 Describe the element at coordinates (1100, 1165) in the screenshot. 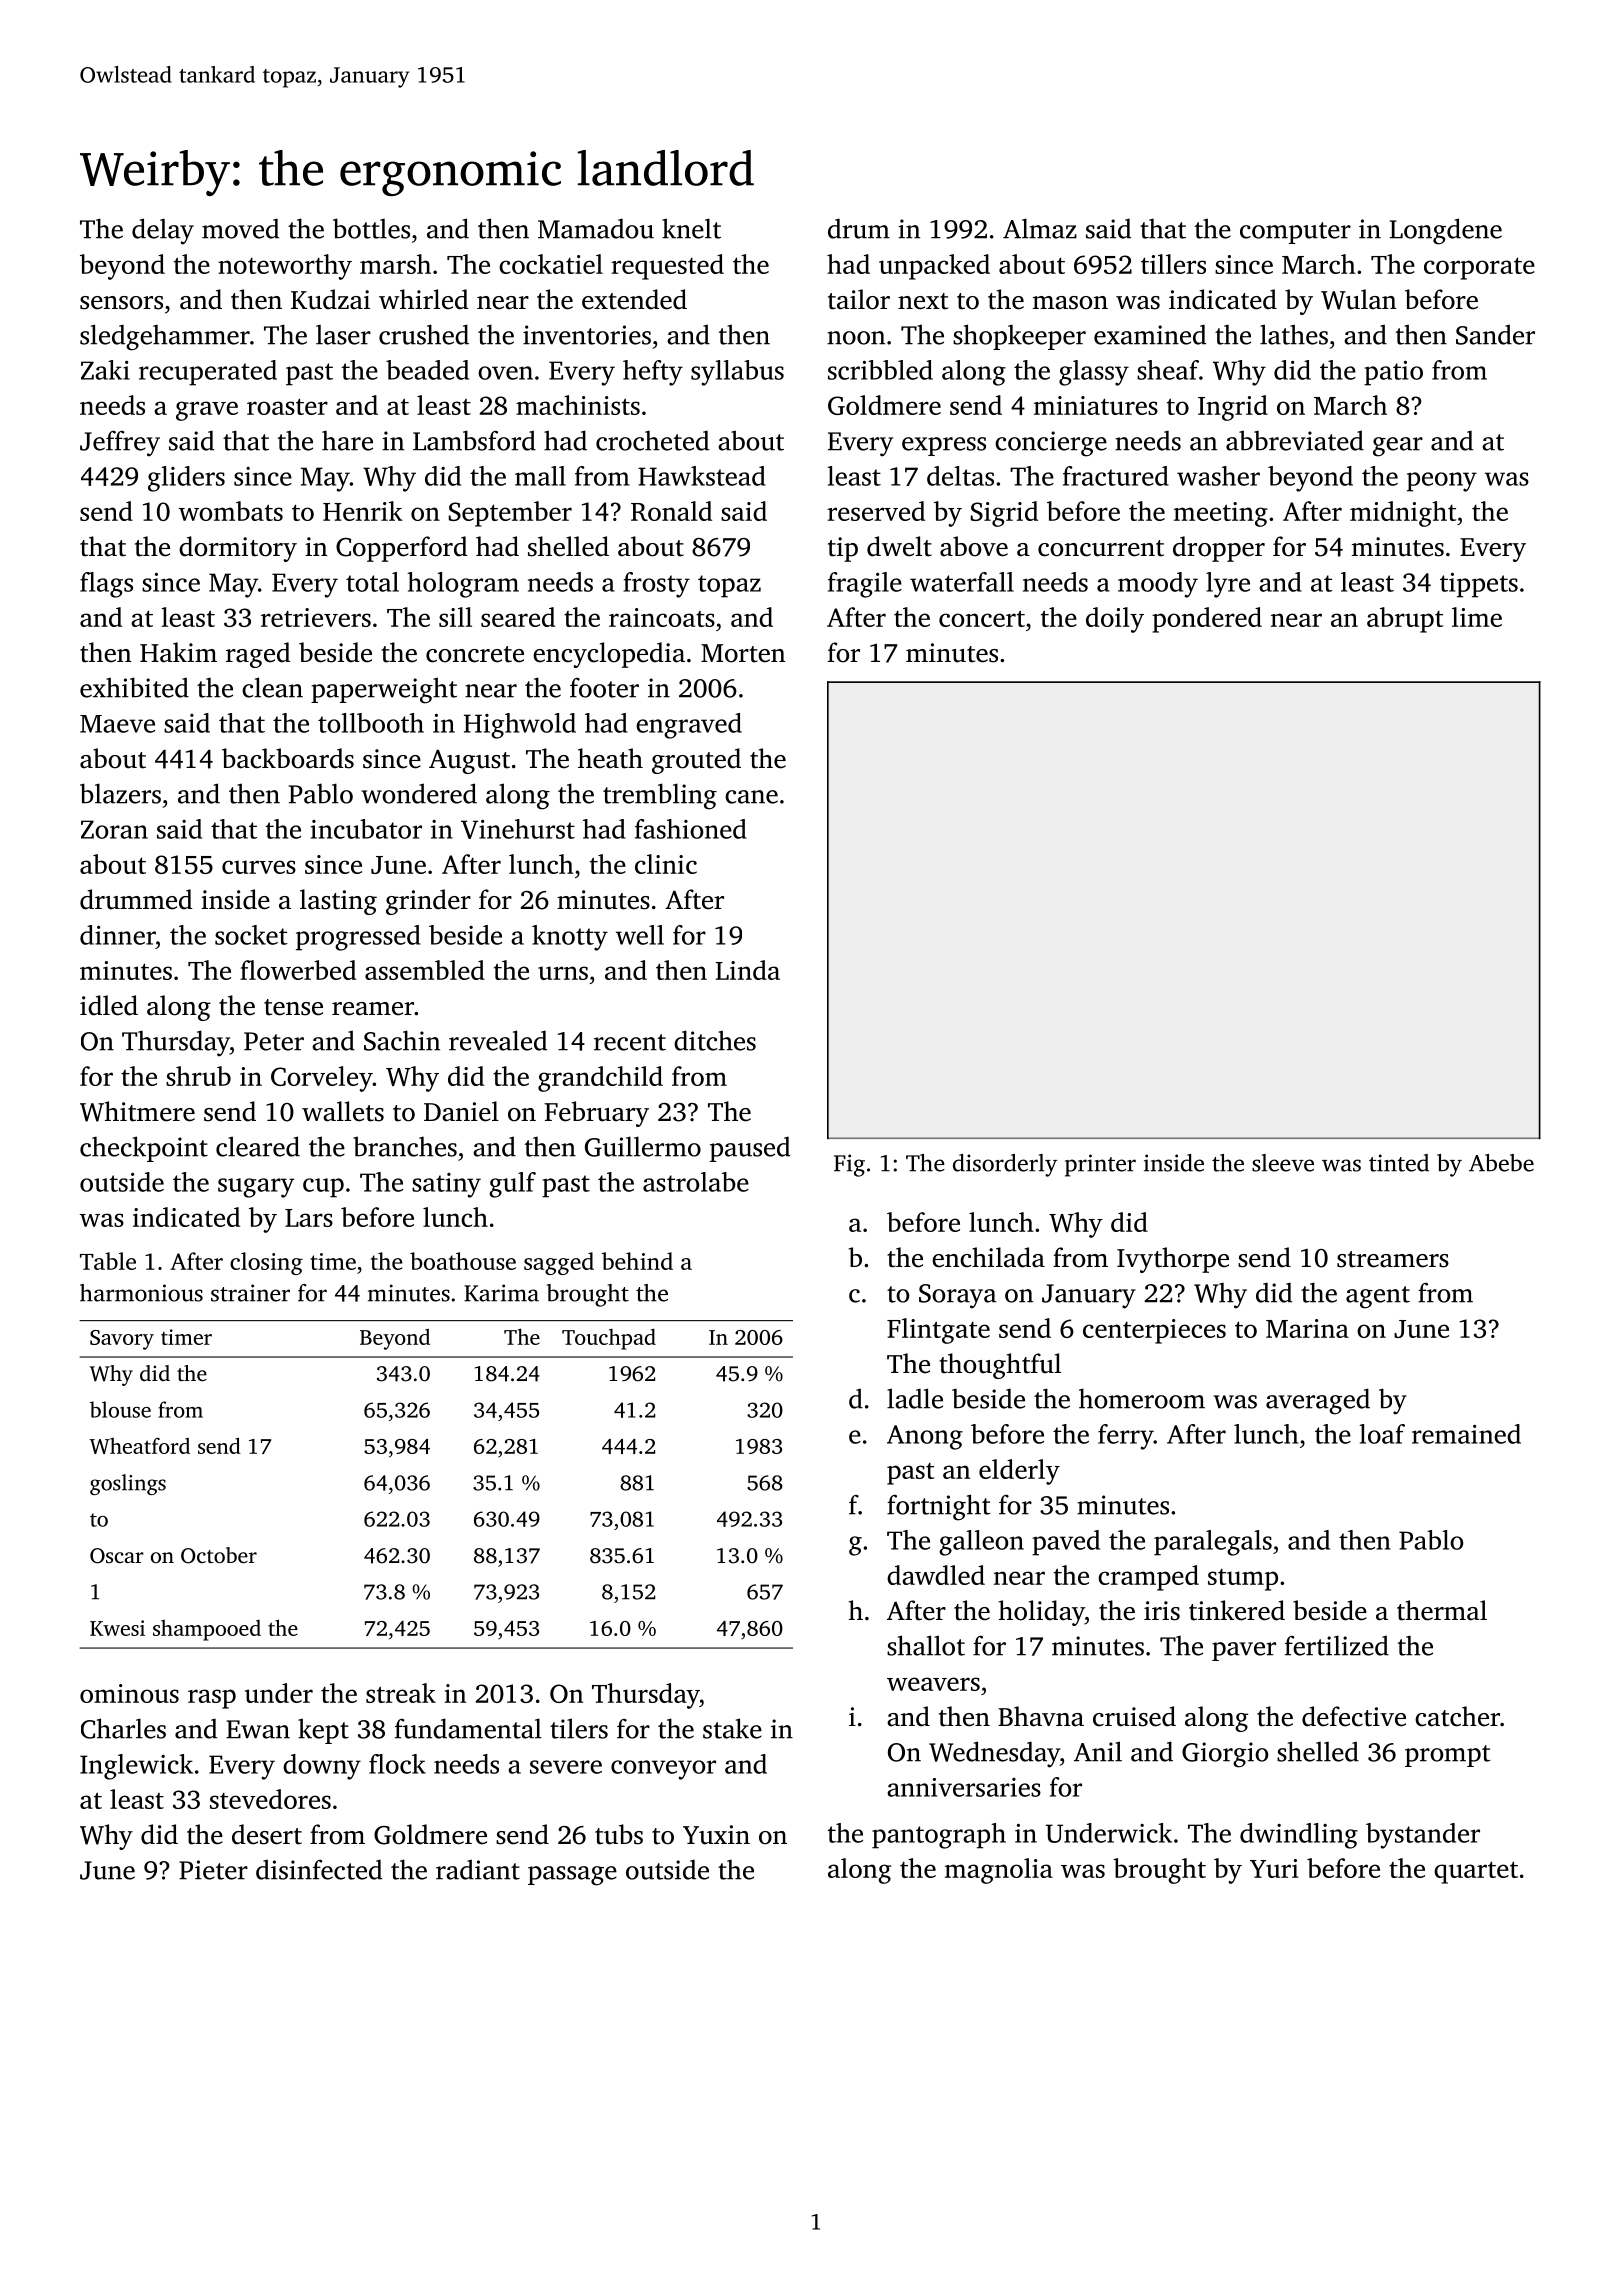

I see `printer` at that location.
